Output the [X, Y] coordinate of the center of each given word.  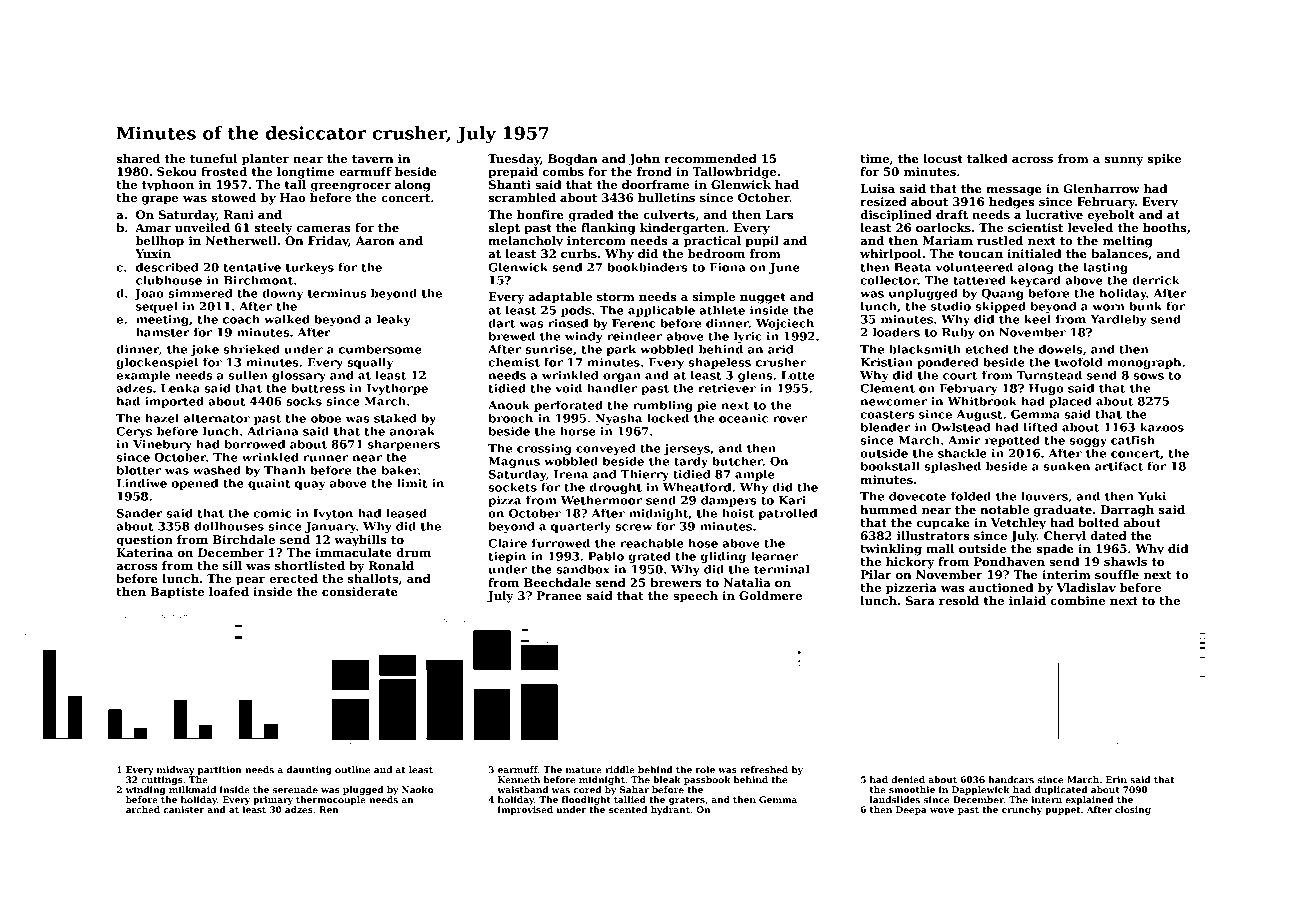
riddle [620, 769]
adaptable [560, 298]
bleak [667, 779]
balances [1119, 253]
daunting [309, 770]
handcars [1011, 779]
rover [790, 419]
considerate [360, 591]
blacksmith [925, 349]
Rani [239, 214]
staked [395, 418]
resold [959, 600]
